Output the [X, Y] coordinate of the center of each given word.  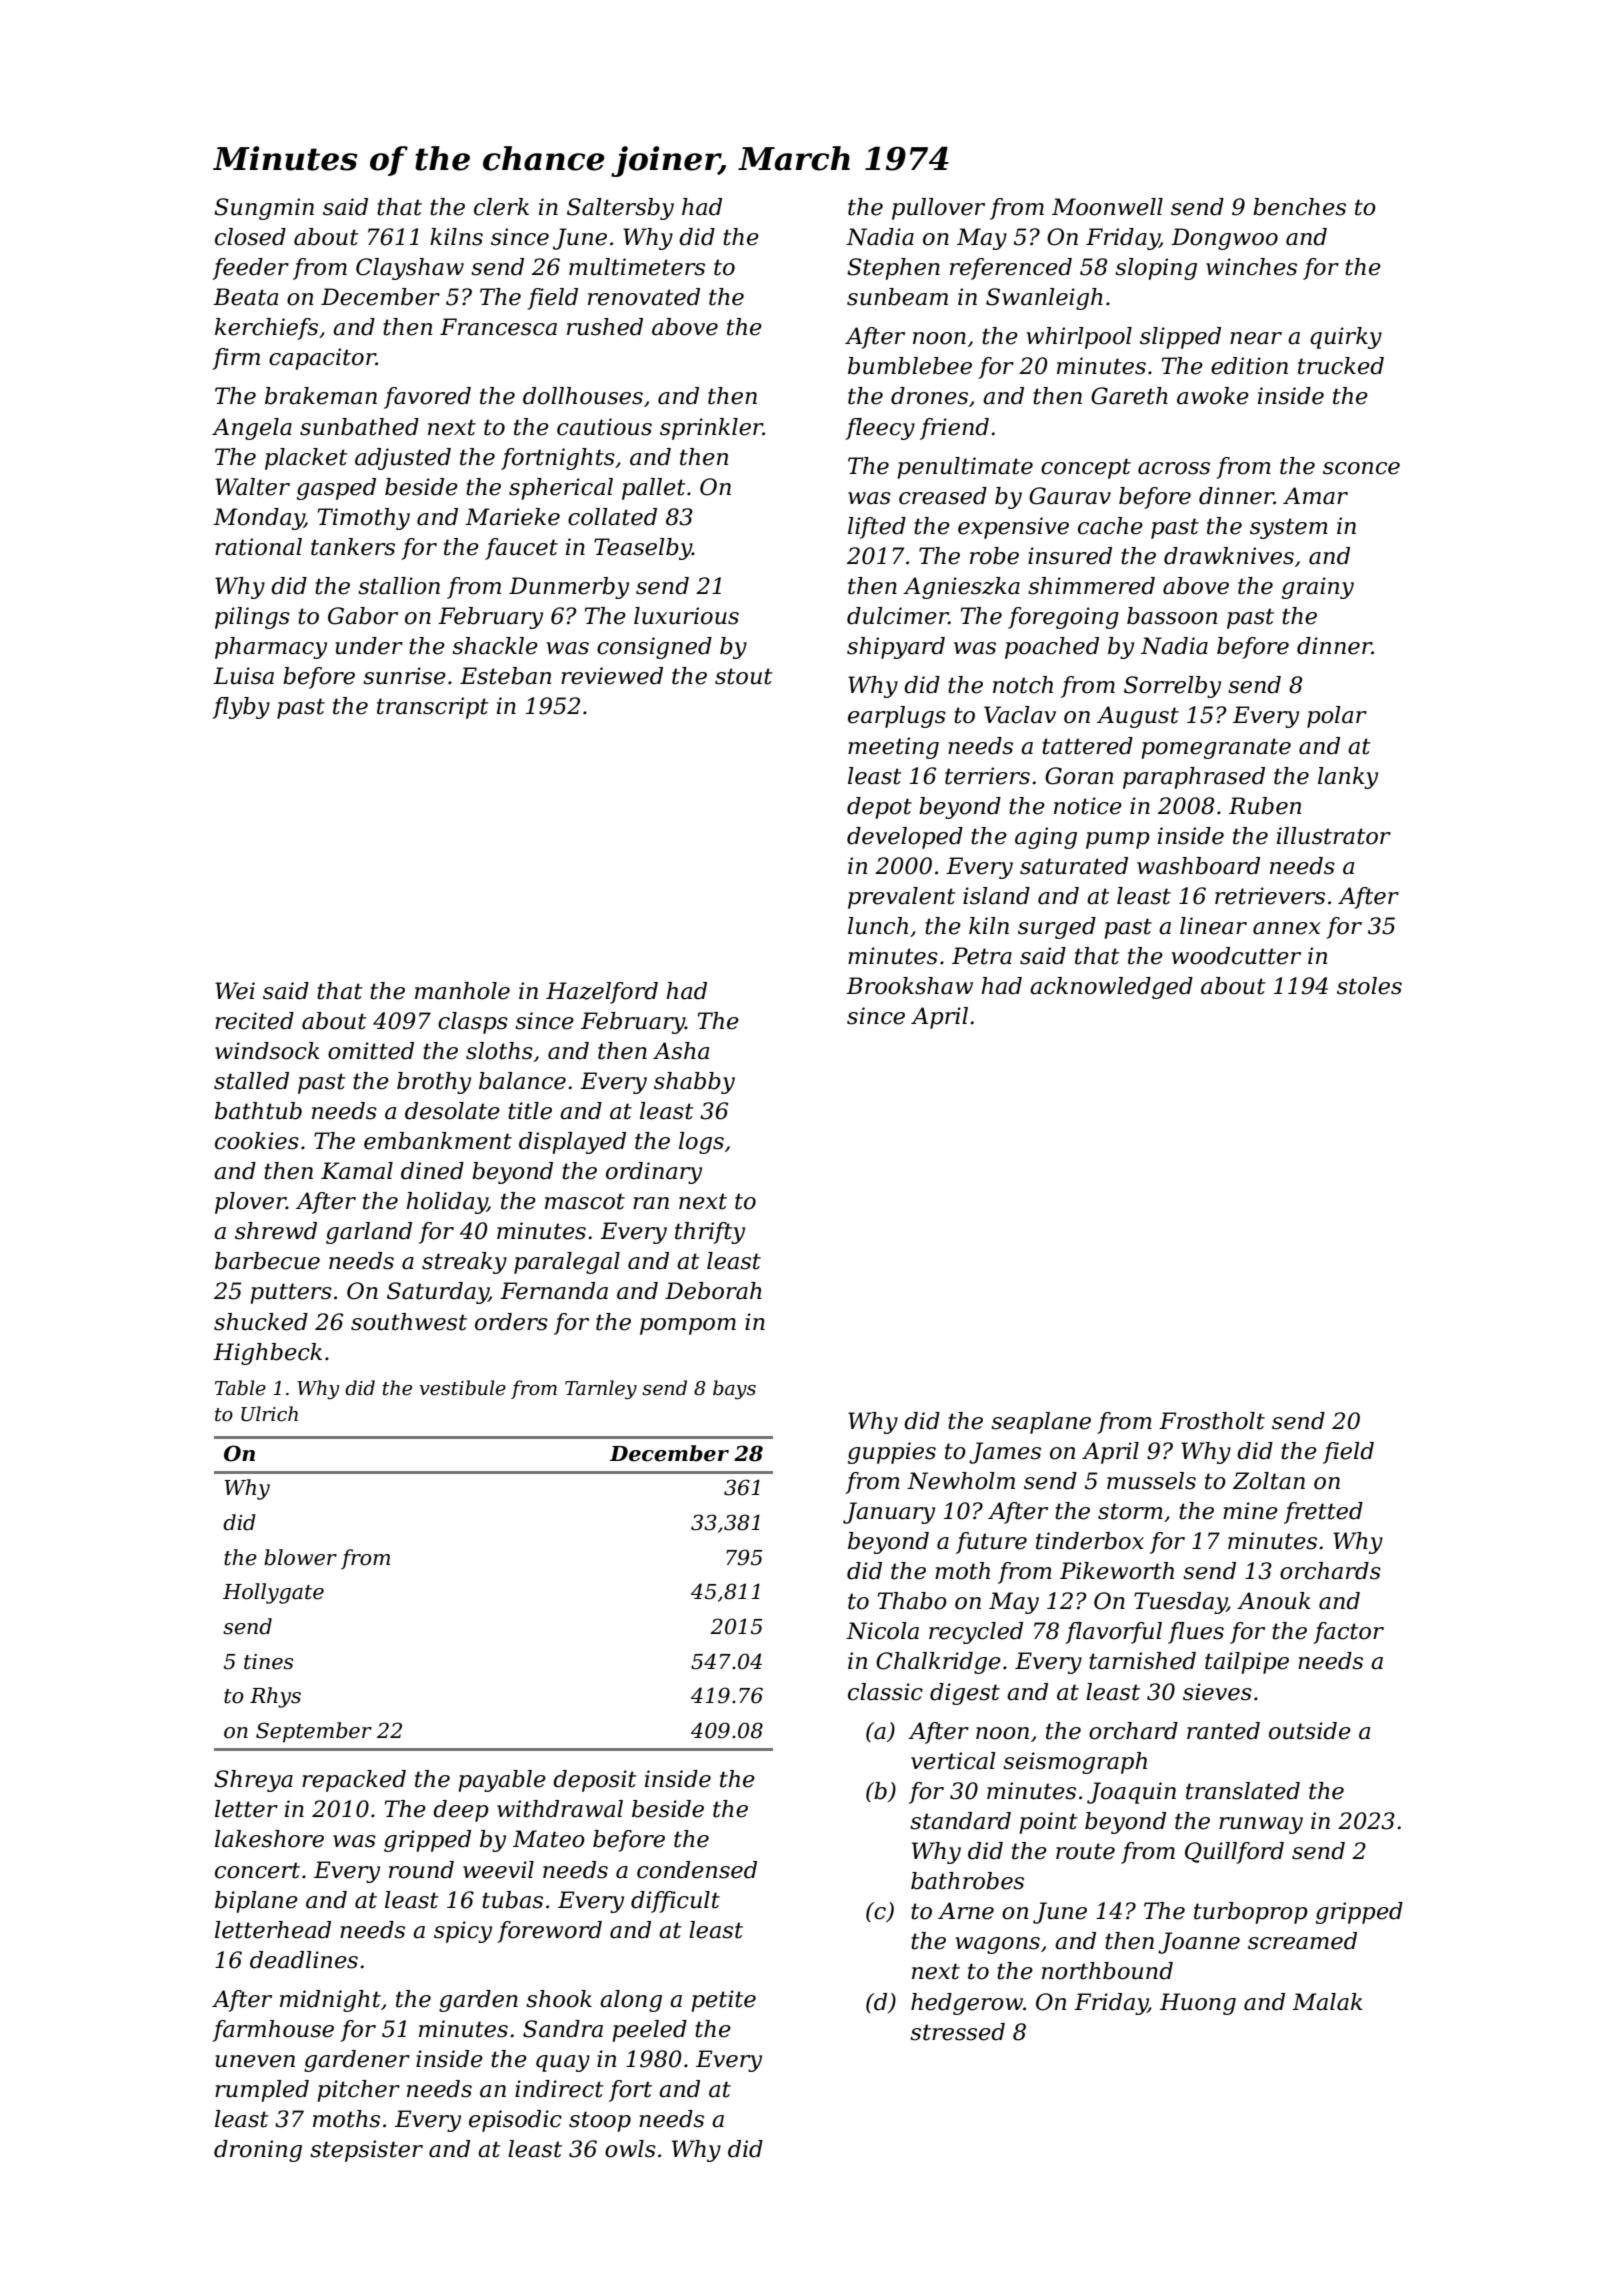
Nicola [882, 1631]
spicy [463, 1932]
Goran [1079, 776]
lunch [878, 926]
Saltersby [620, 209]
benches [1299, 207]
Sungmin [264, 209]
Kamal [357, 1171]
